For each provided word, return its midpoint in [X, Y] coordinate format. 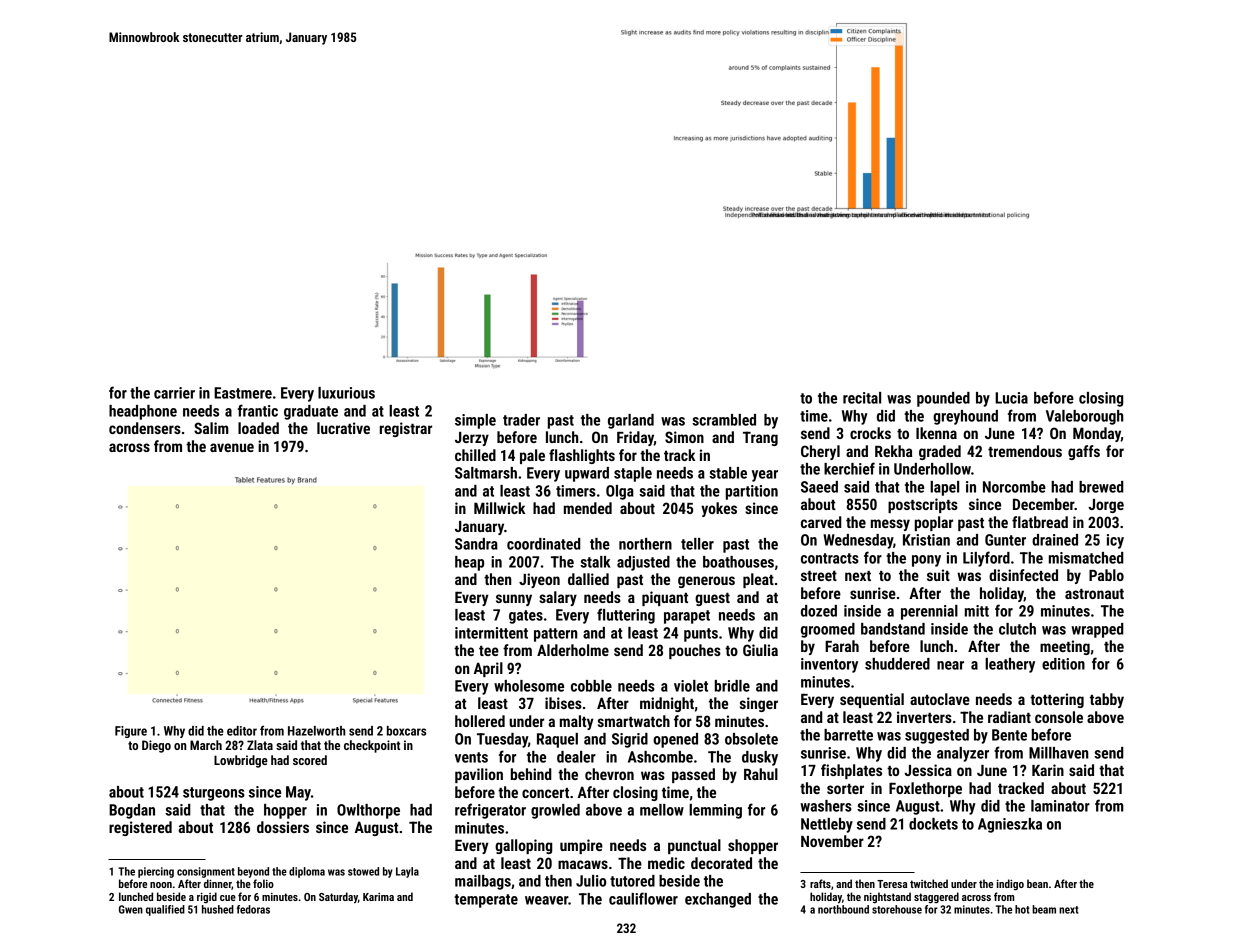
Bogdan [132, 811]
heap [469, 563]
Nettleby [827, 825]
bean [1037, 883]
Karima [378, 897]
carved [821, 522]
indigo [1010, 885]
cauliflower [643, 898]
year [765, 476]
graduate [311, 412]
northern [645, 544]
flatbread [1040, 522]
